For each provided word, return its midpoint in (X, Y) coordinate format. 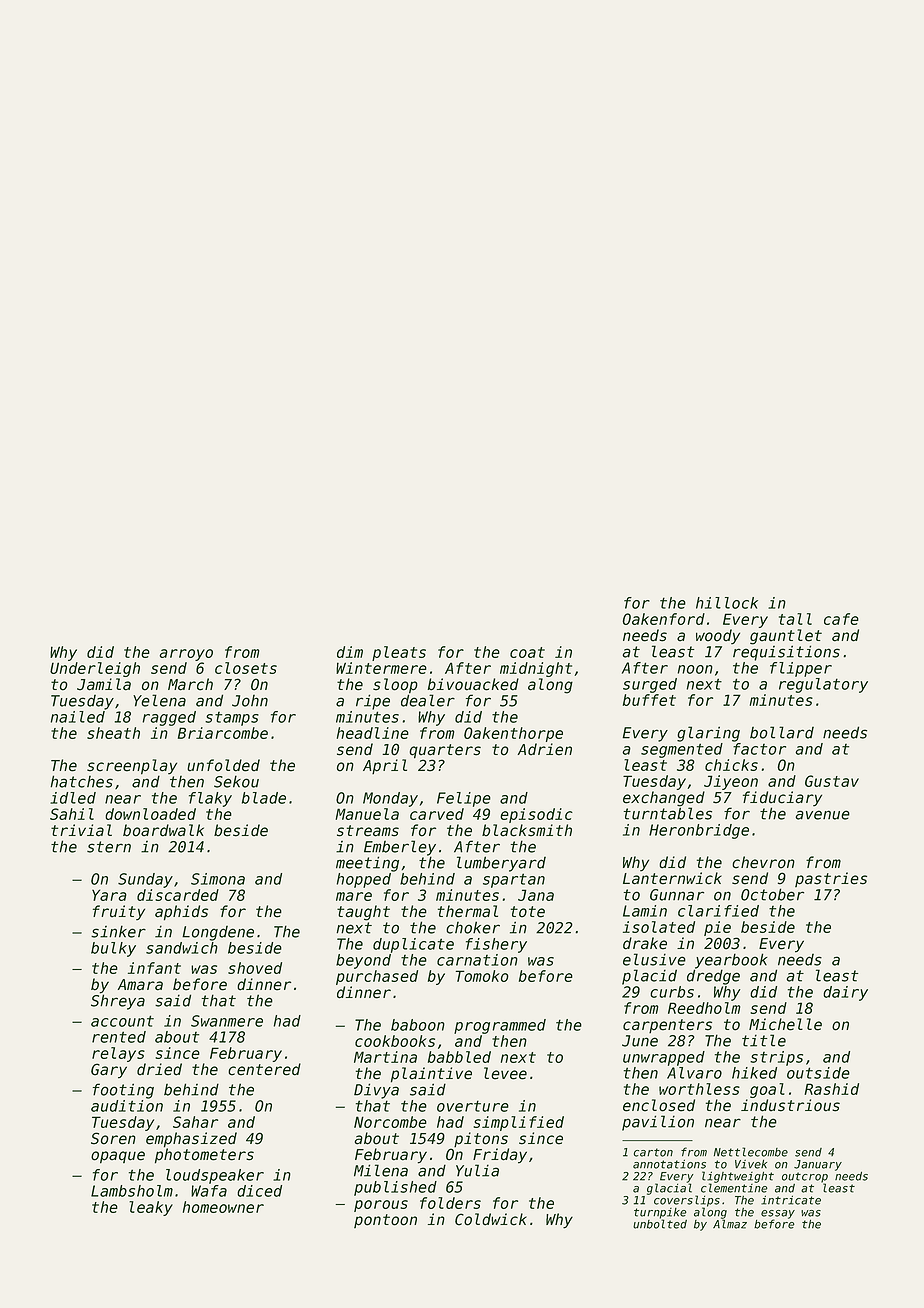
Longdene (218, 933)
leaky (151, 1208)
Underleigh (95, 669)
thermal (468, 911)
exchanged (664, 799)
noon (695, 669)
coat (527, 652)
